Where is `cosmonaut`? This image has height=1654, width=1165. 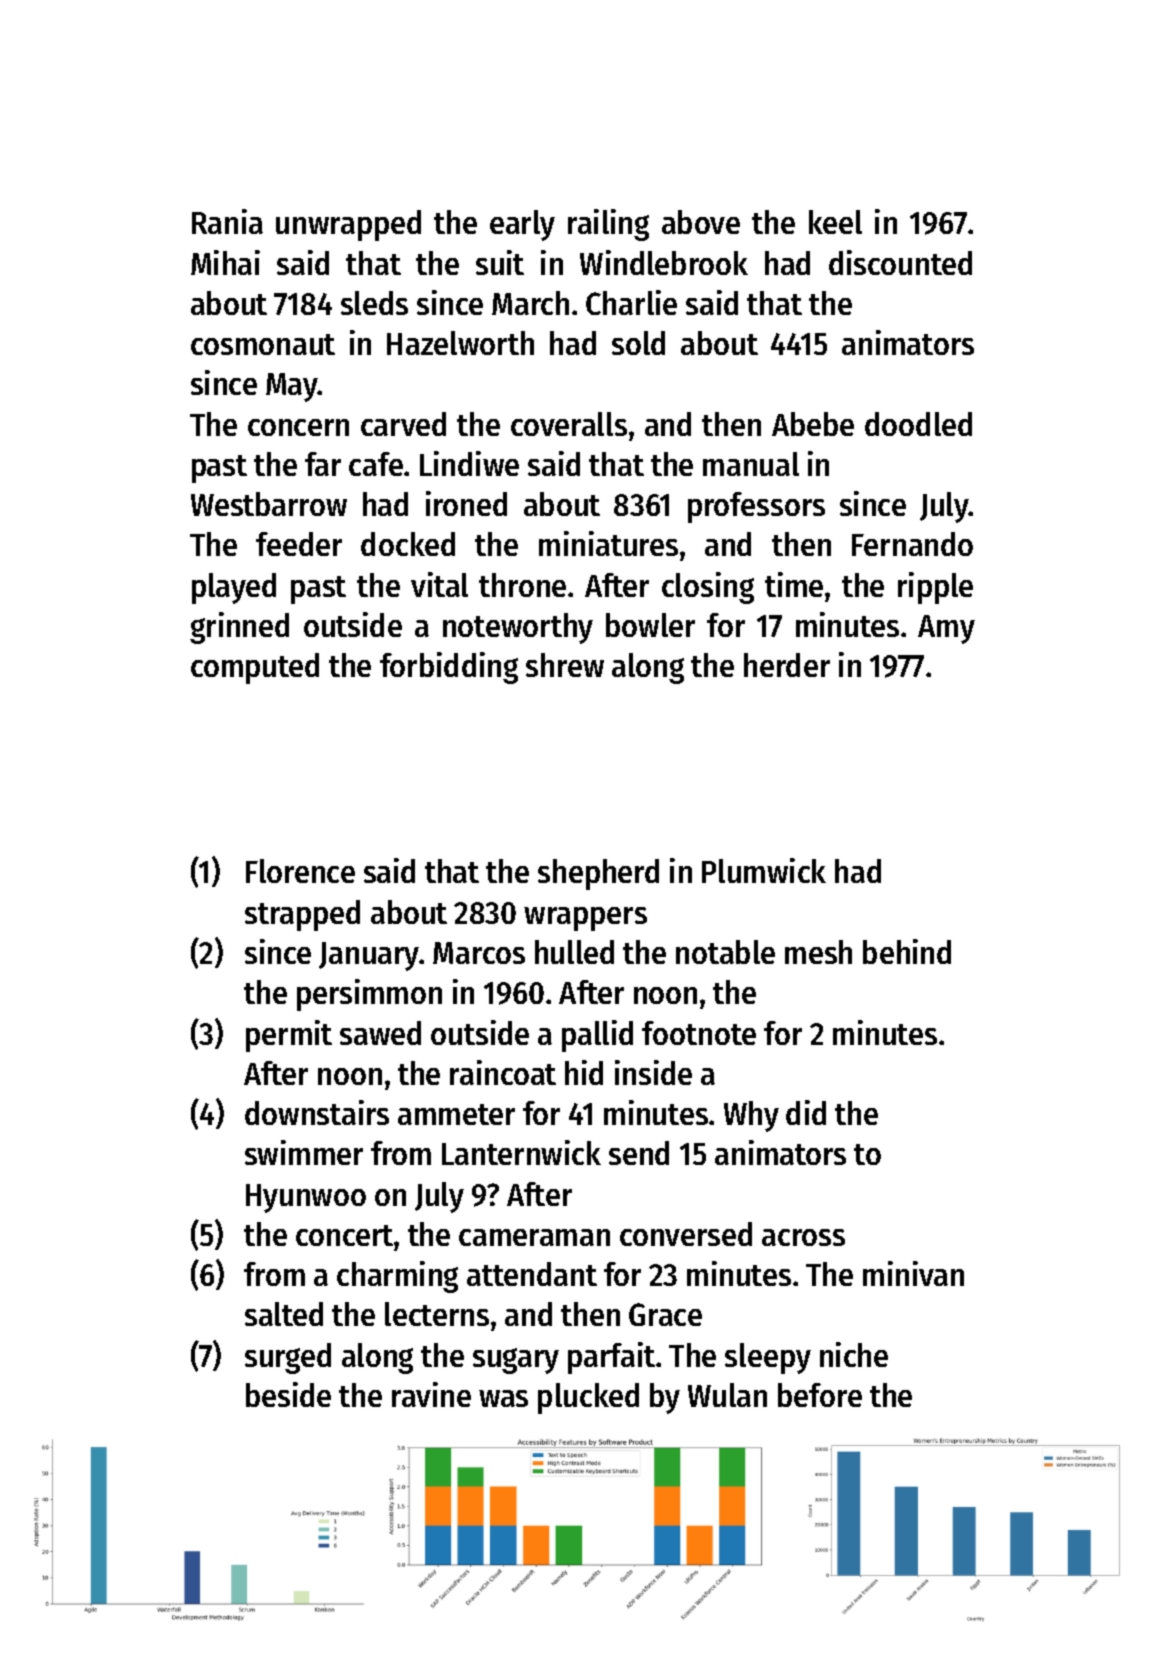 cosmonaut is located at coordinates (263, 344).
